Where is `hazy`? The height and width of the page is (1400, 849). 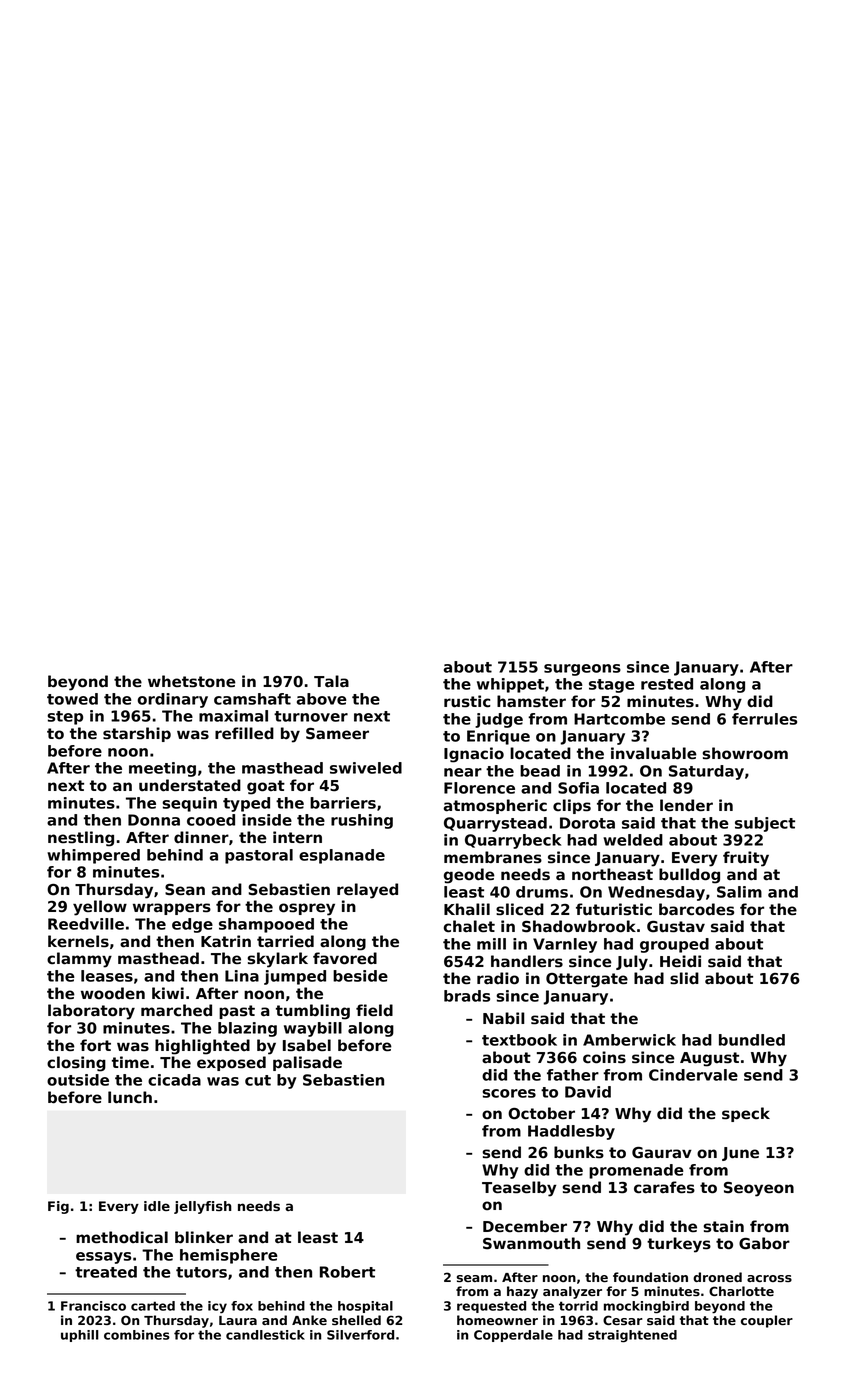 hazy is located at coordinates (522, 1292).
